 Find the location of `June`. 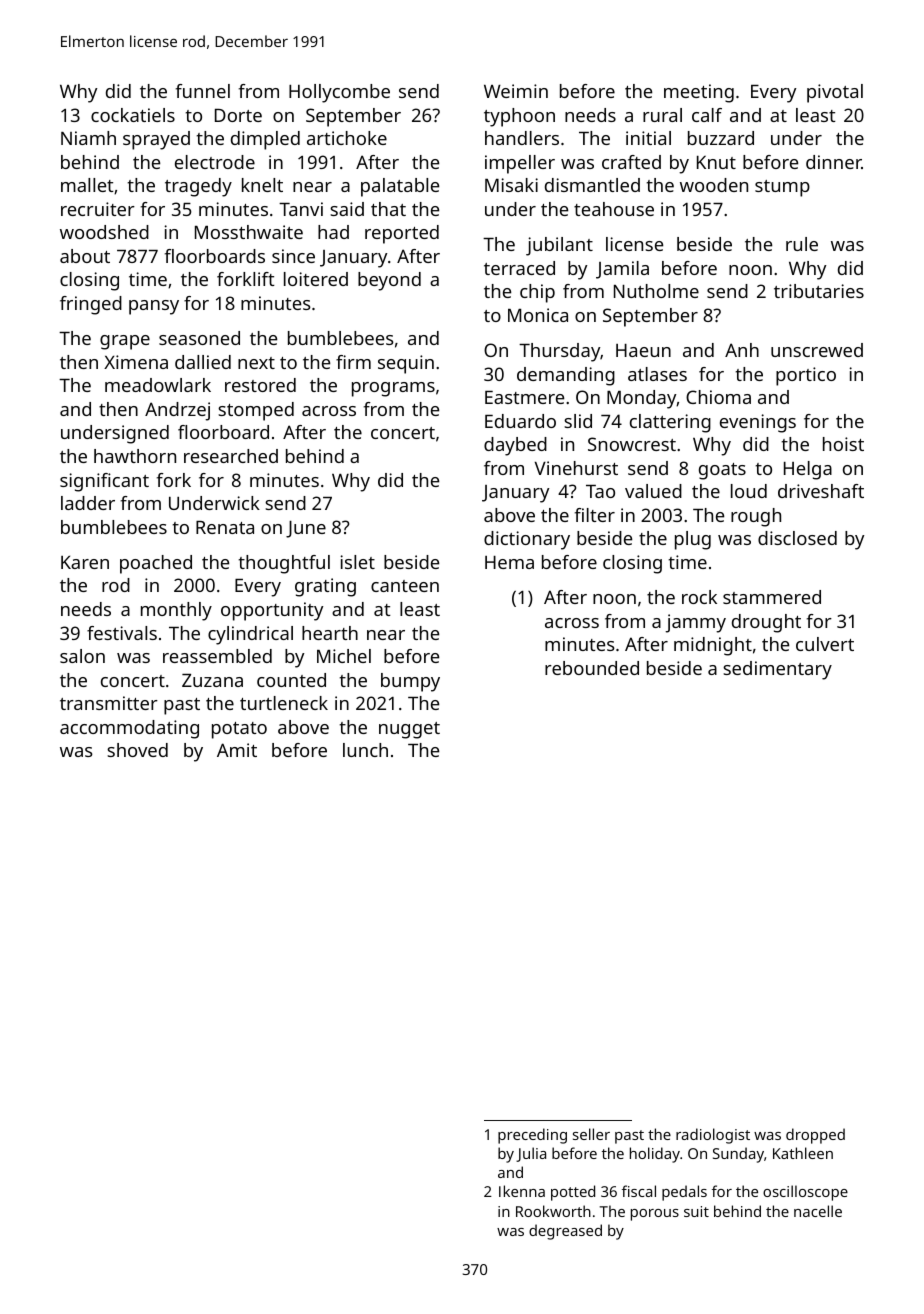

June is located at coordinates (306, 529).
